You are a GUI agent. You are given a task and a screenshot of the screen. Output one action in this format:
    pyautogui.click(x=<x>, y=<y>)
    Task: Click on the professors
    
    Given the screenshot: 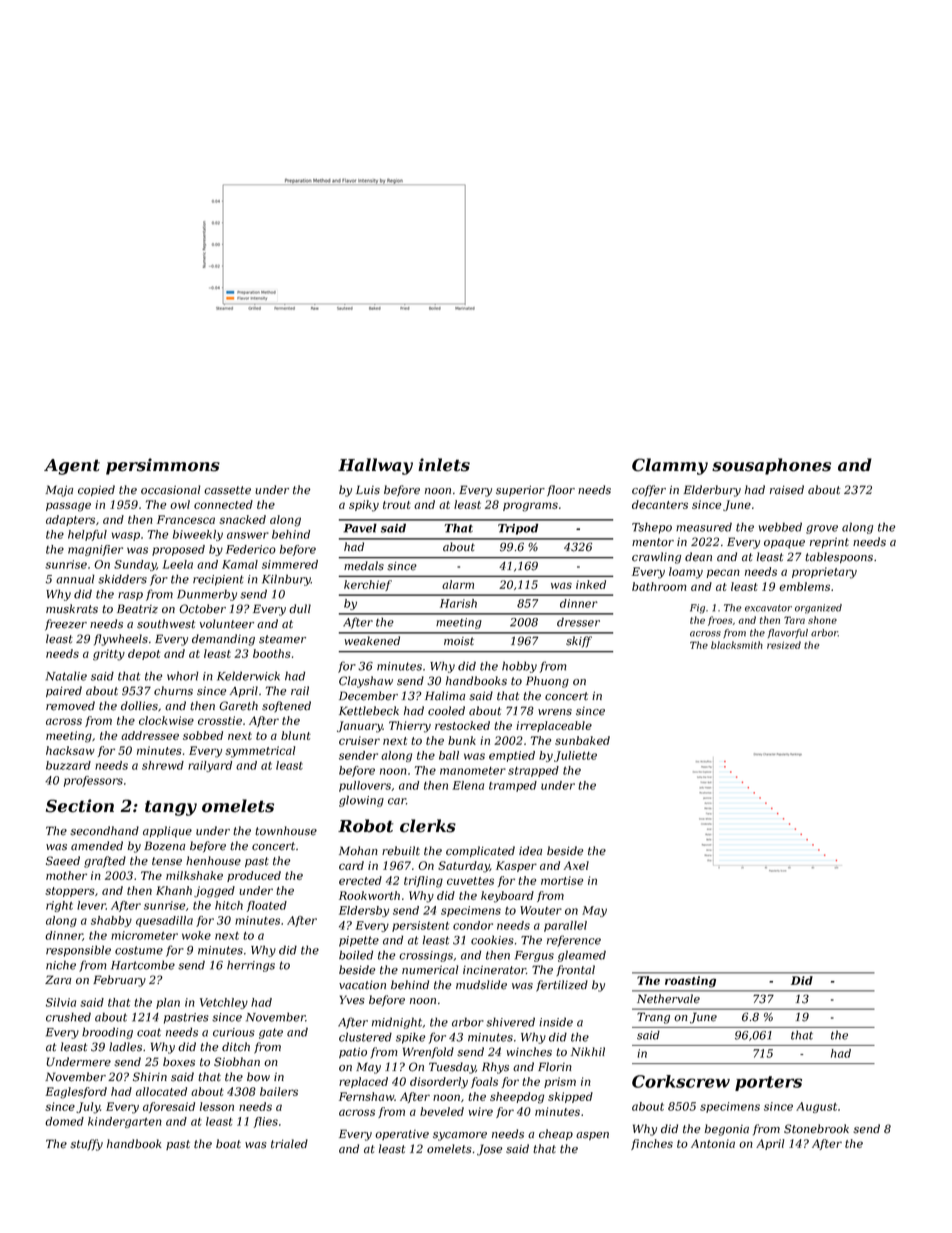 What is the action you would take?
    pyautogui.click(x=93, y=781)
